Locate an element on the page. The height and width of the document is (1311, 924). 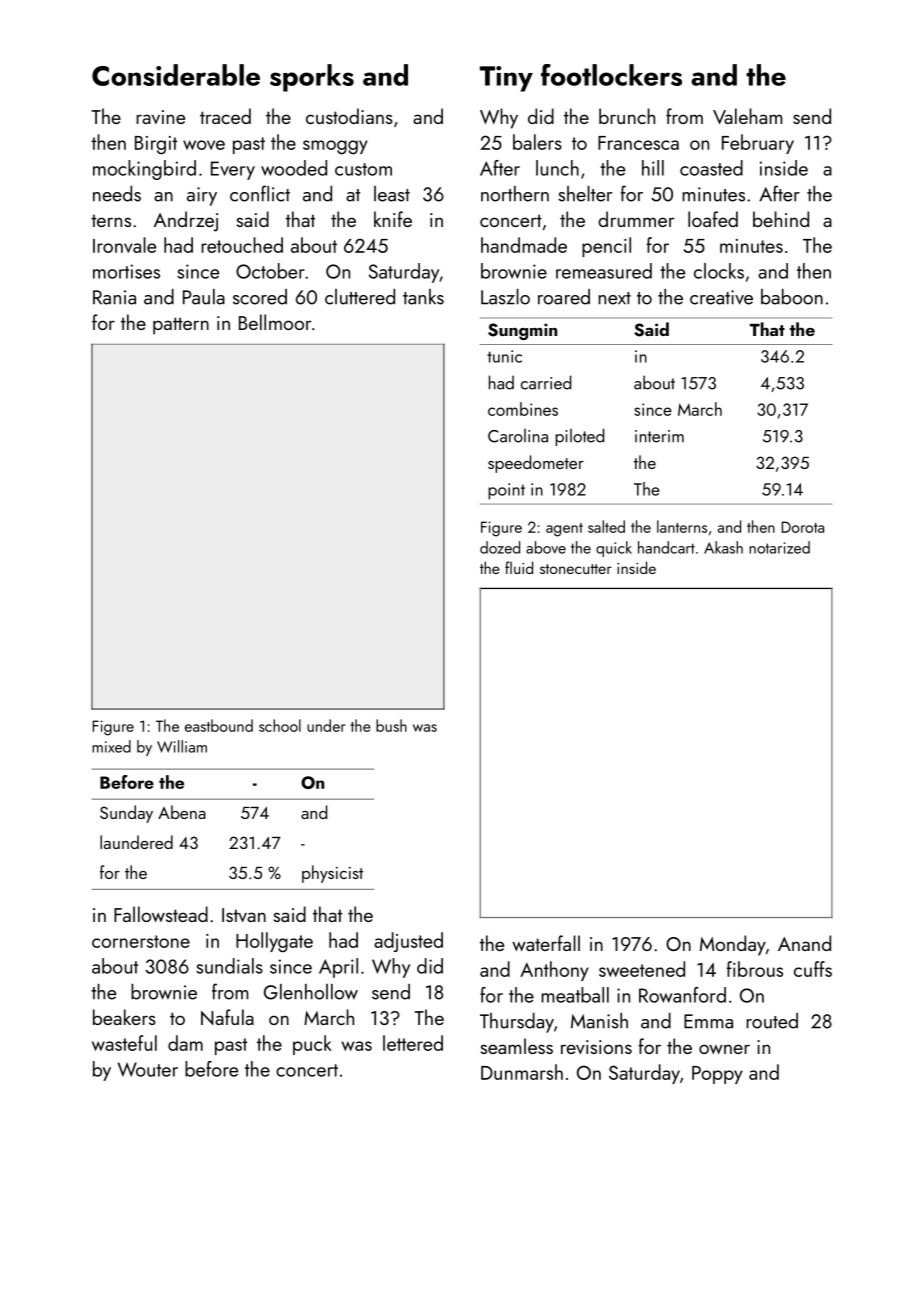
footlockers is located at coordinates (611, 75).
